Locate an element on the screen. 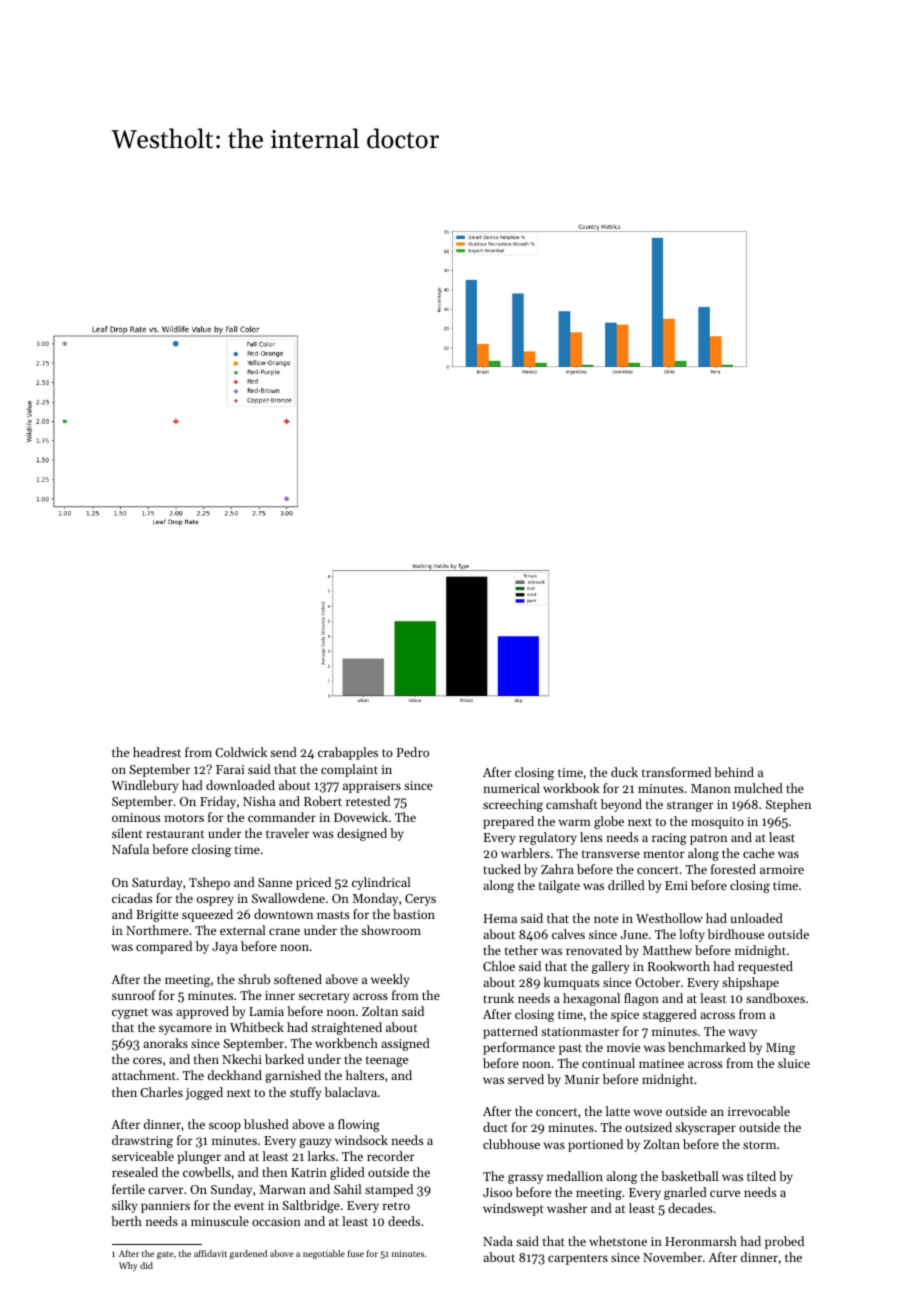 This screenshot has height=1308, width=924. Pedro is located at coordinates (413, 752).
